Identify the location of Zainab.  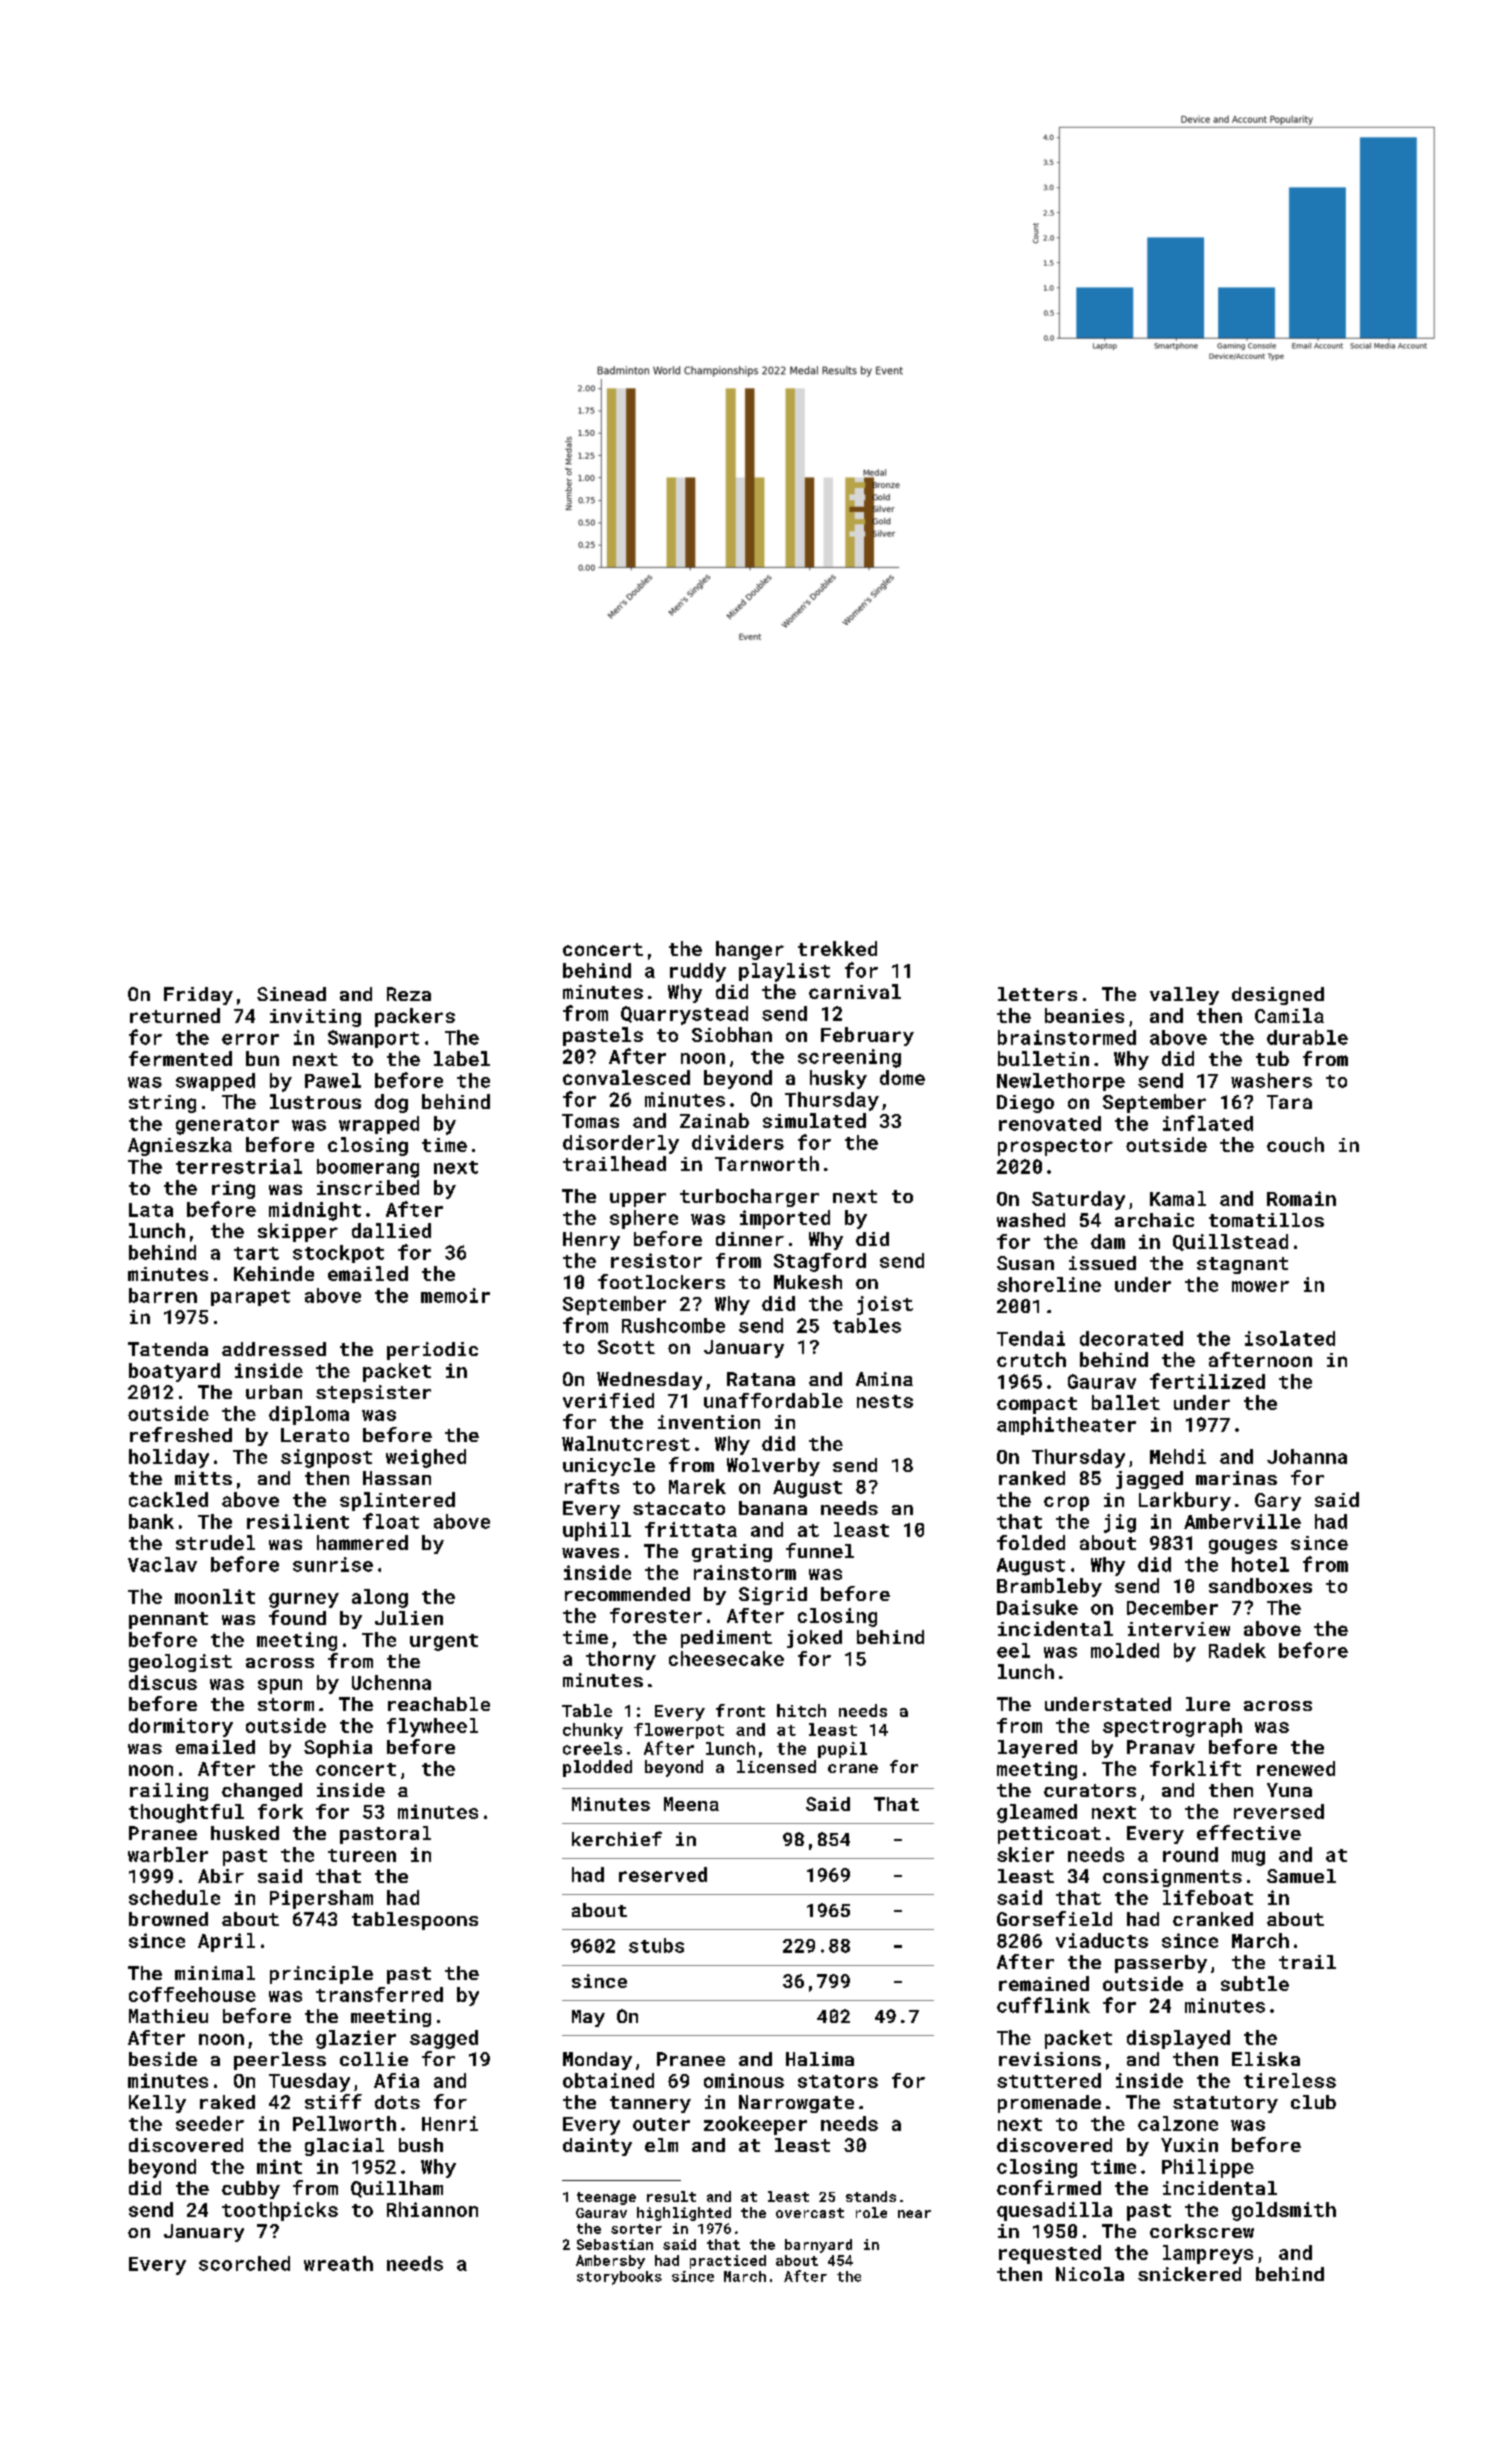
(714, 1120).
